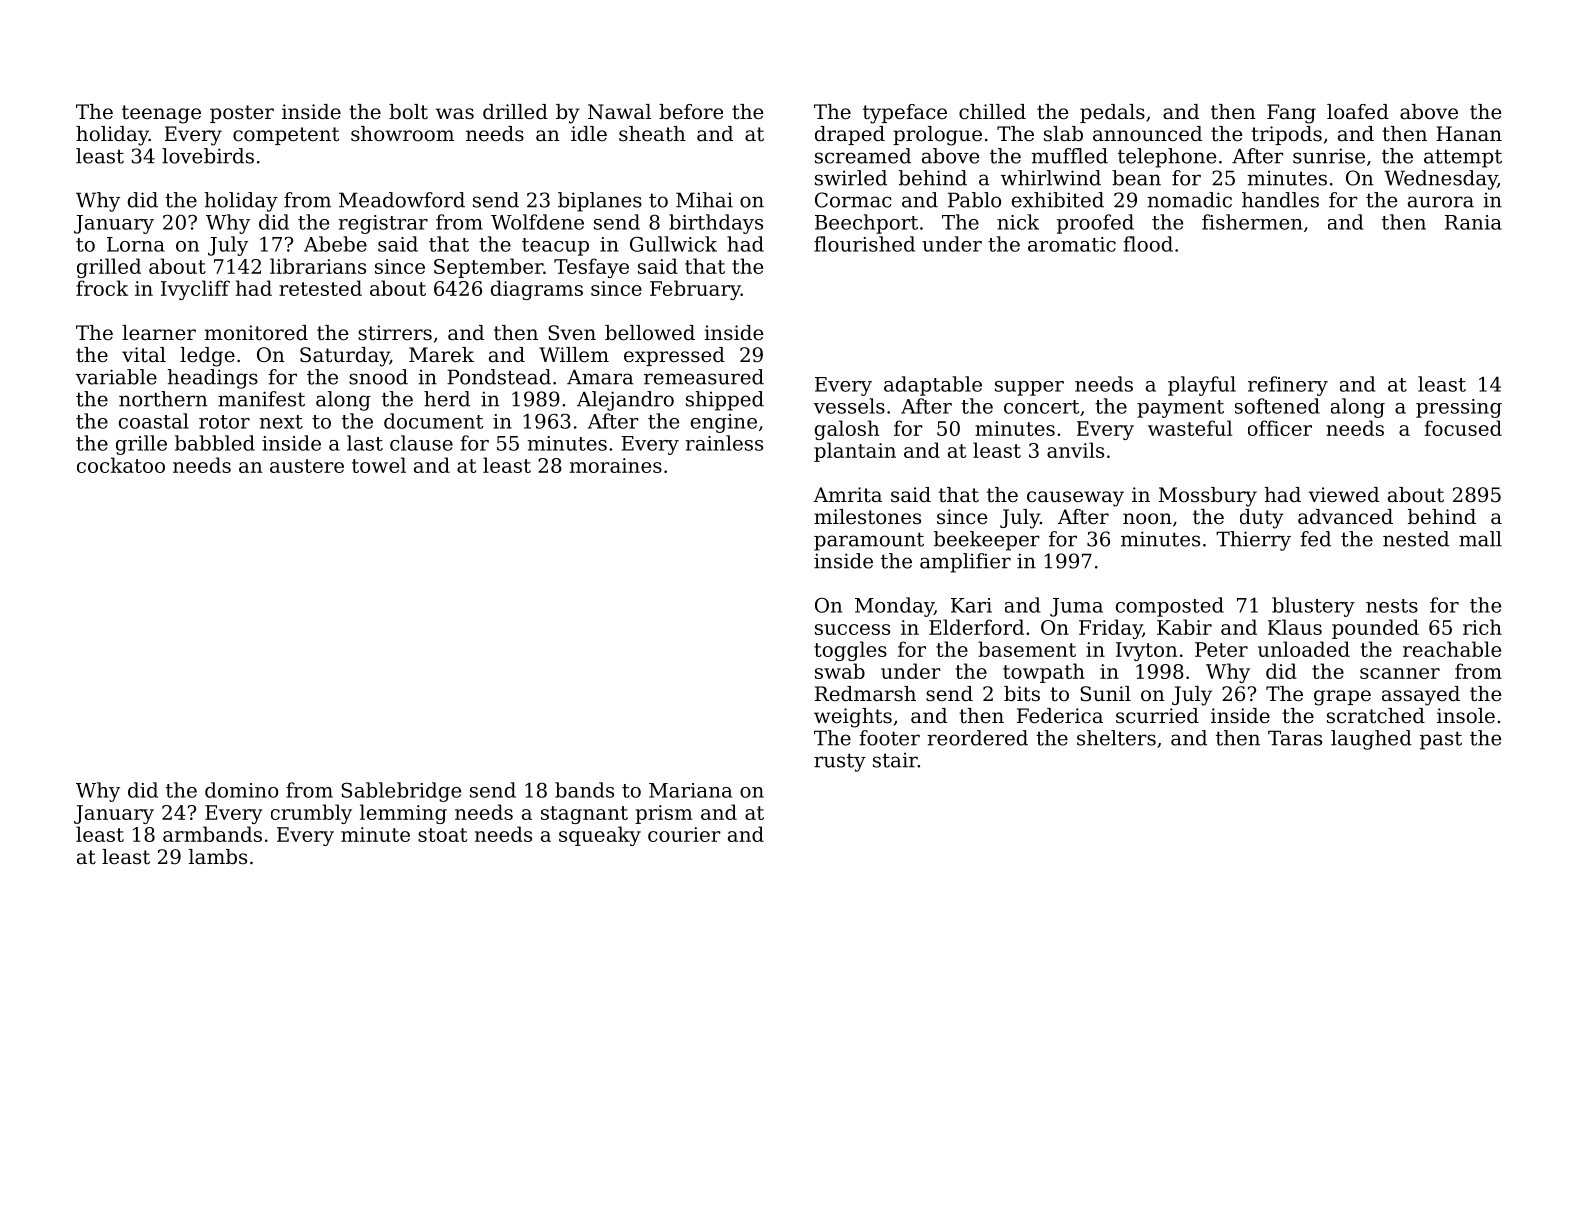 This image has height=1219, width=1578. Describe the element at coordinates (840, 671) in the image. I see `swab` at that location.
